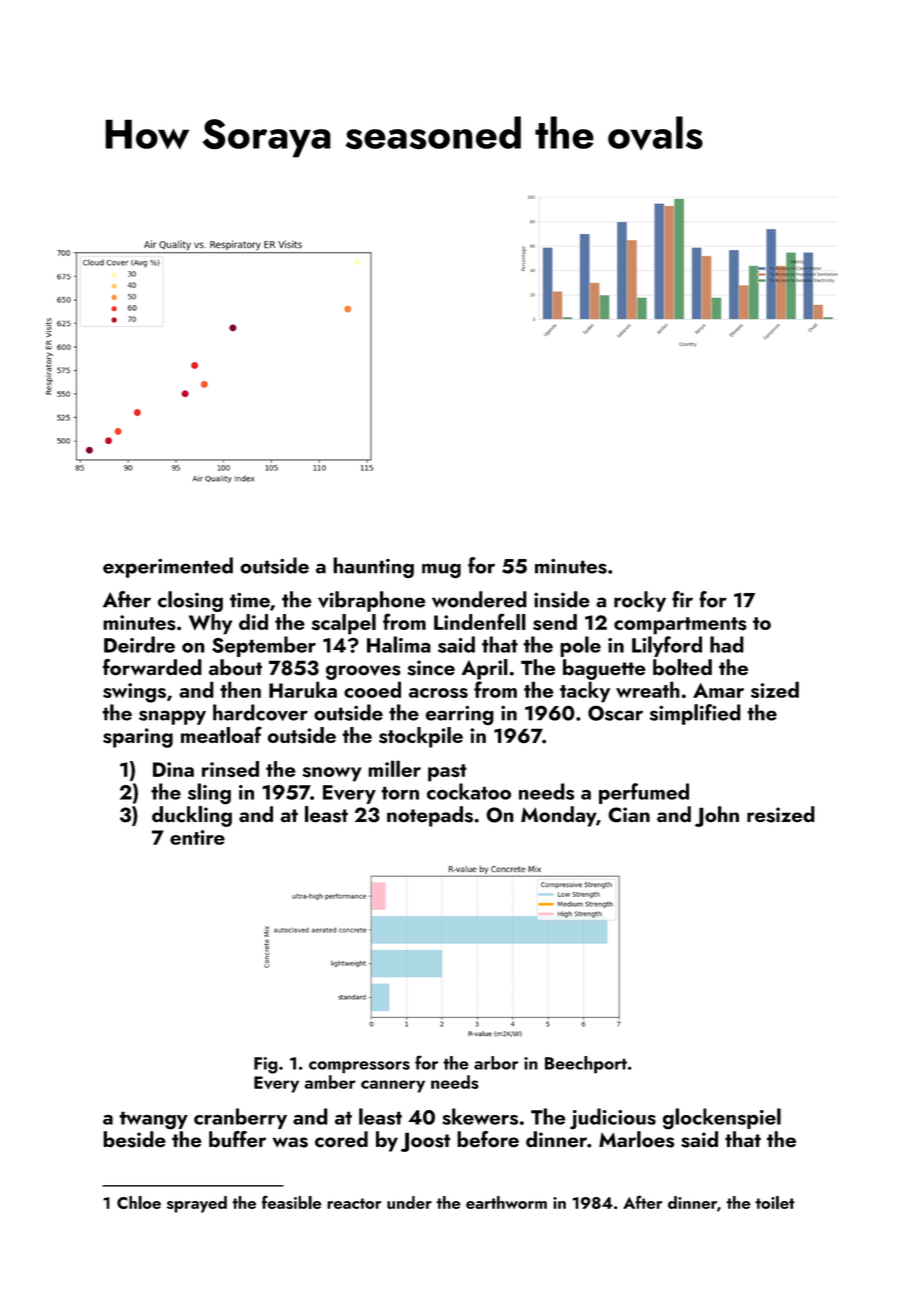  What do you see at coordinates (604, 669) in the image?
I see `baguette` at bounding box center [604, 669].
